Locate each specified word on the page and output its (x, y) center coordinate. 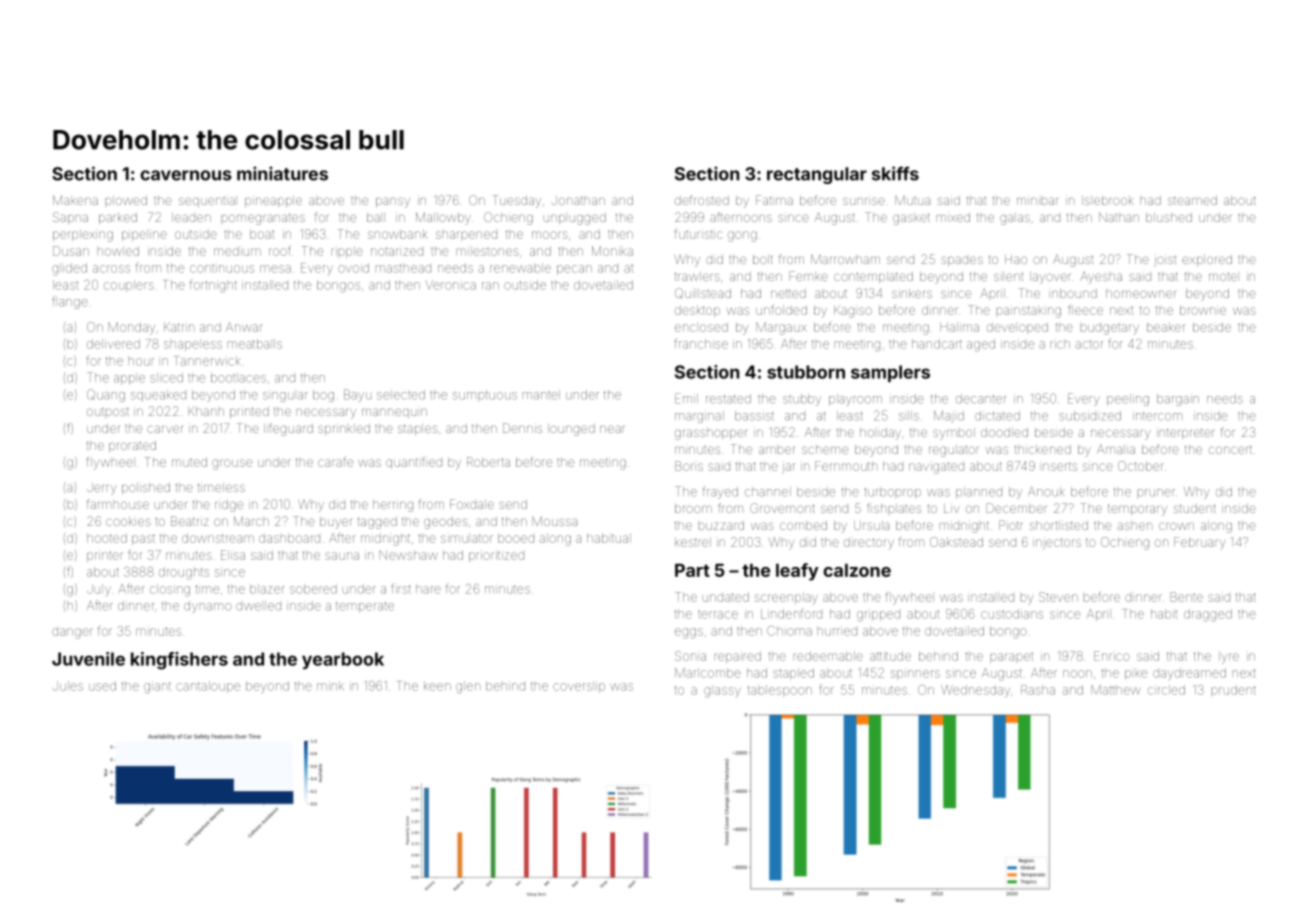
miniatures (282, 173)
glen (468, 687)
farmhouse (118, 504)
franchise (701, 343)
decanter (981, 399)
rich (1060, 345)
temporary (1137, 510)
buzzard (721, 525)
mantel (541, 395)
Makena (75, 200)
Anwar (244, 327)
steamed (1192, 200)
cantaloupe (208, 687)
